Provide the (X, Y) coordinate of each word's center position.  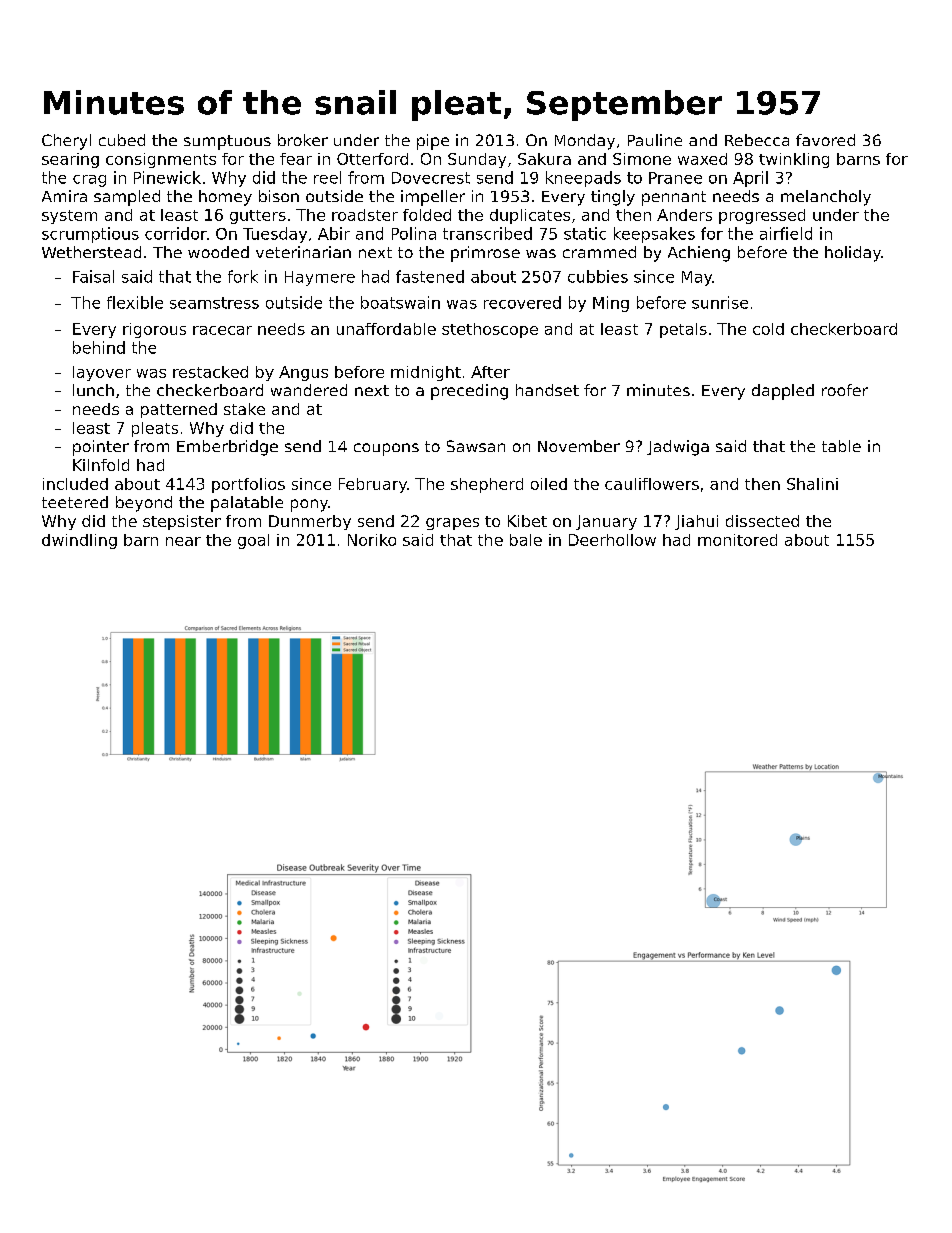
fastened (430, 276)
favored (825, 140)
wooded (218, 252)
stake (244, 409)
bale (526, 540)
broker (303, 140)
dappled (783, 392)
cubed (122, 140)
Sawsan (476, 446)
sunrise (720, 302)
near (183, 541)
